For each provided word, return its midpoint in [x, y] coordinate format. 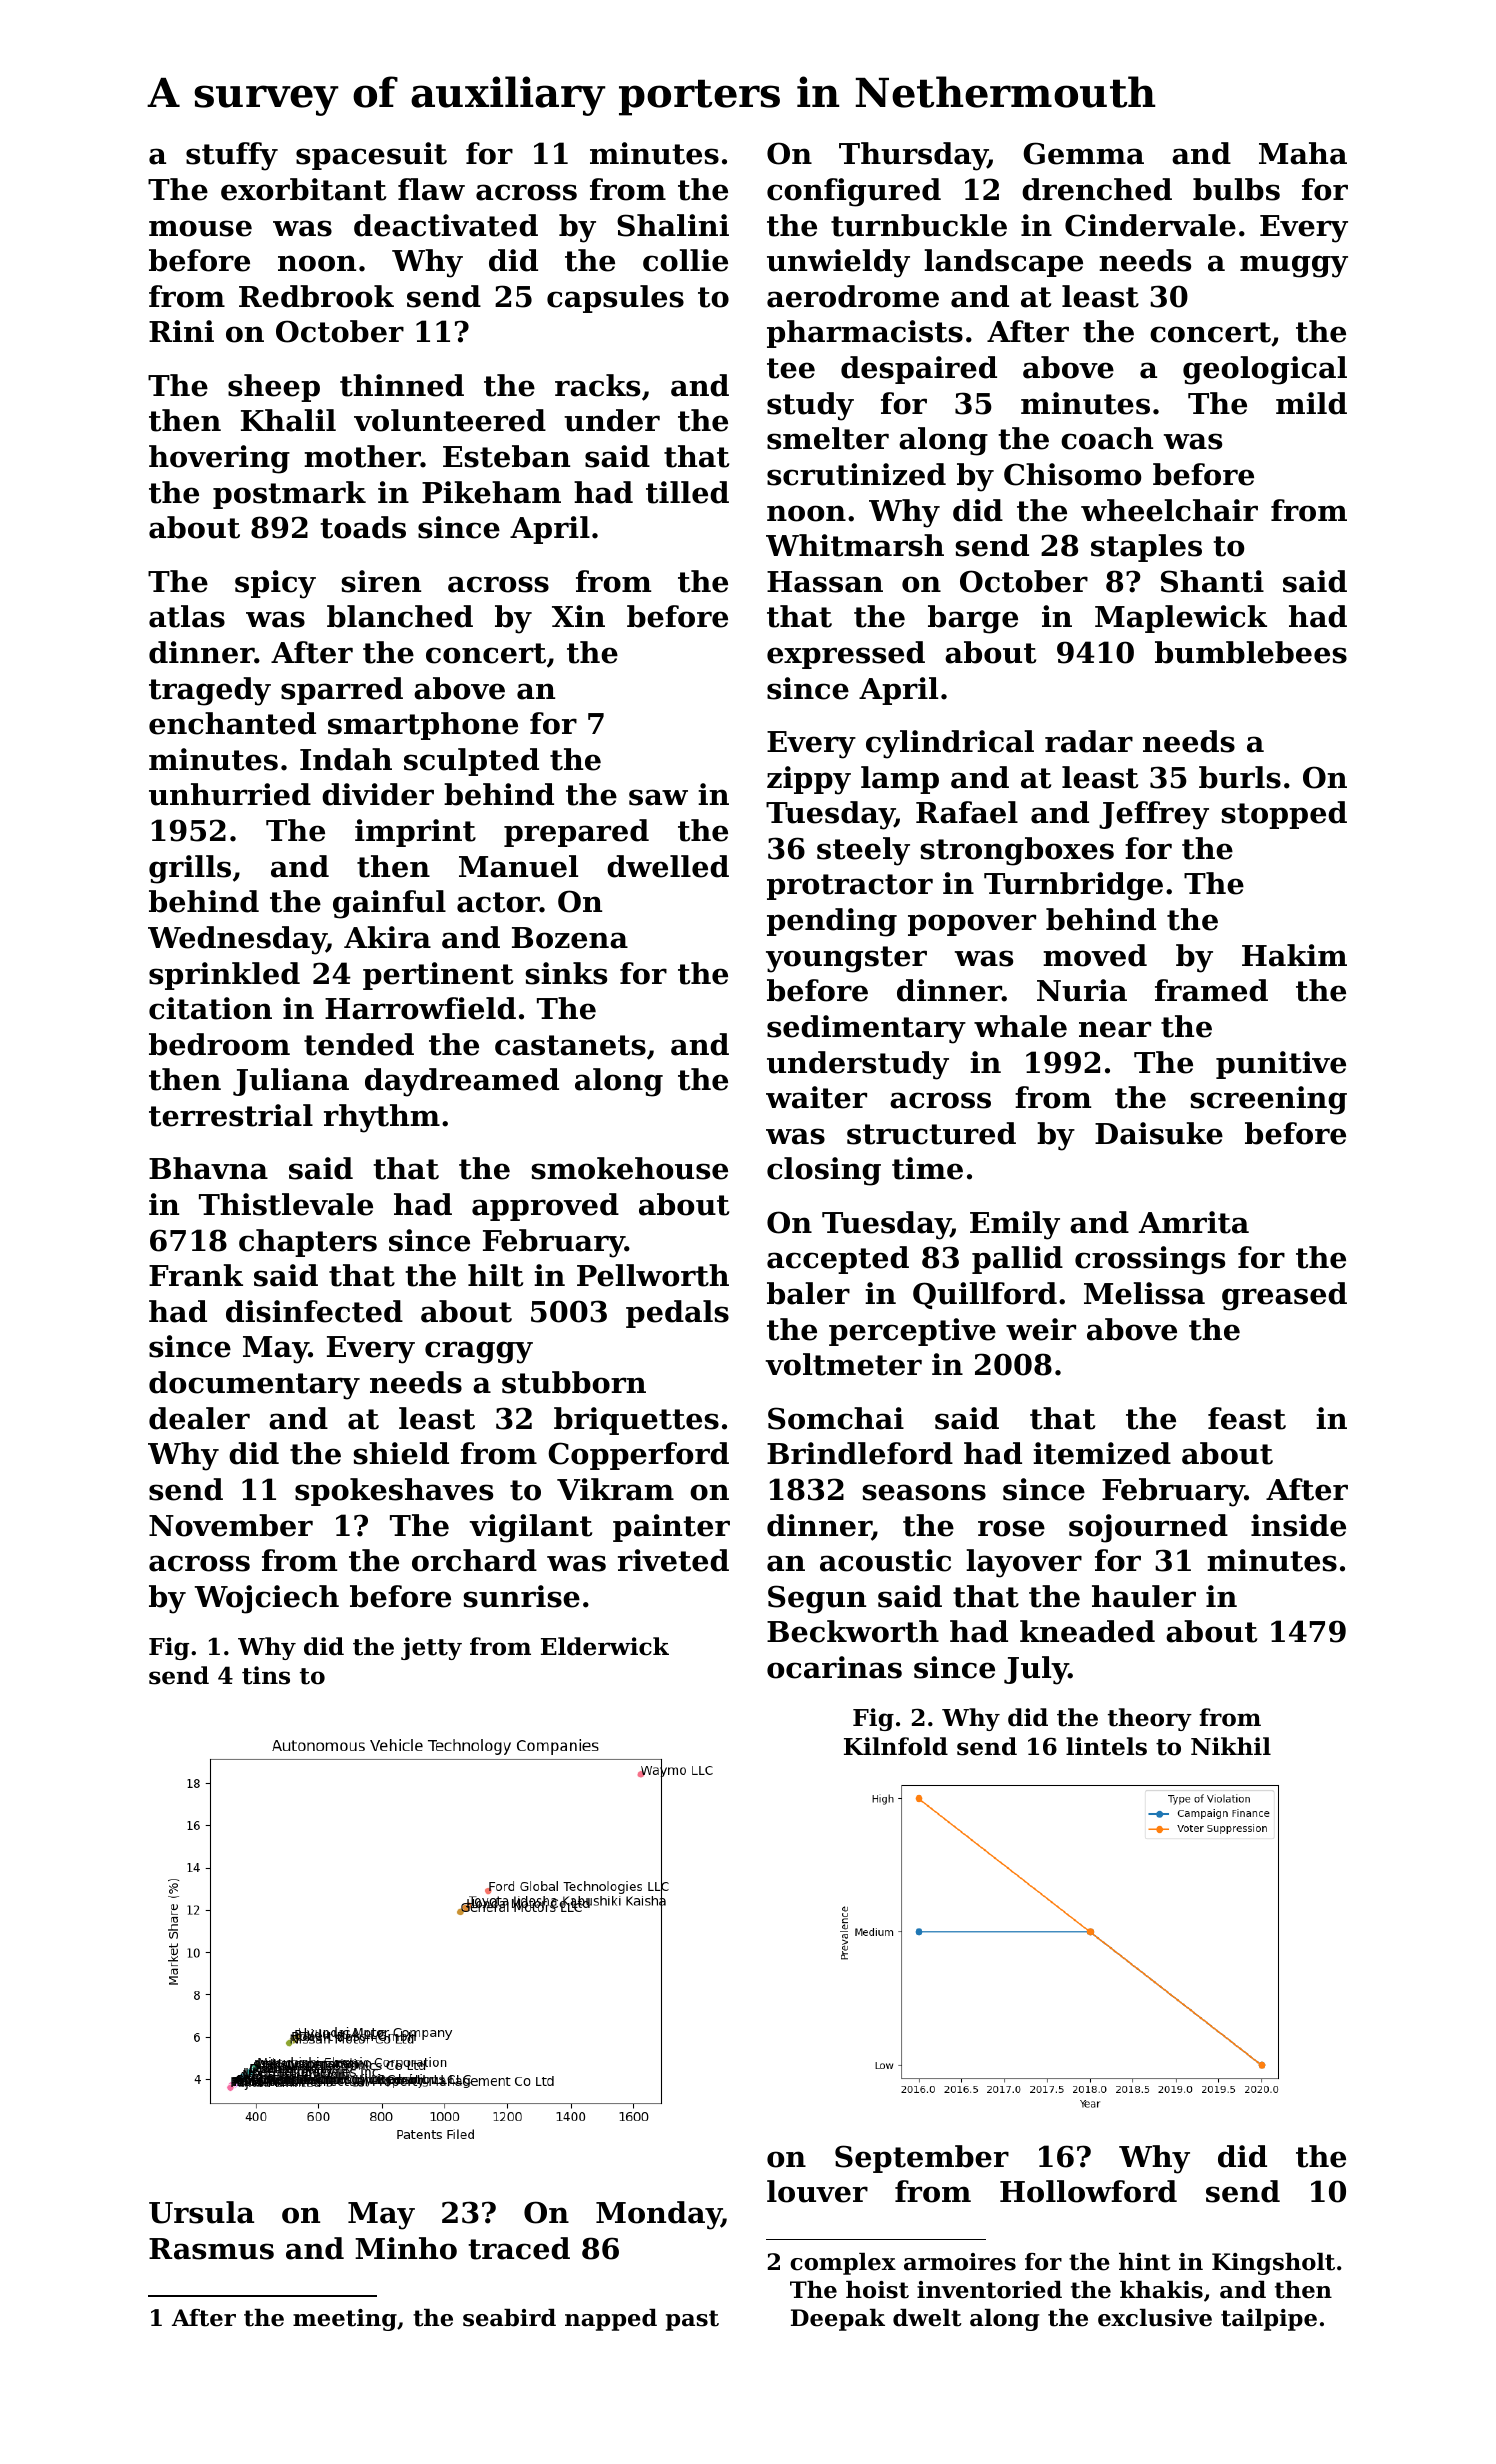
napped [611, 2320]
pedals [677, 1314]
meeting [345, 2320]
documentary [254, 1385]
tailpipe [1269, 2320]
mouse [200, 228]
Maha [1303, 153]
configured [854, 192]
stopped [1284, 815]
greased [1284, 1296]
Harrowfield [420, 1008]
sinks [566, 973]
